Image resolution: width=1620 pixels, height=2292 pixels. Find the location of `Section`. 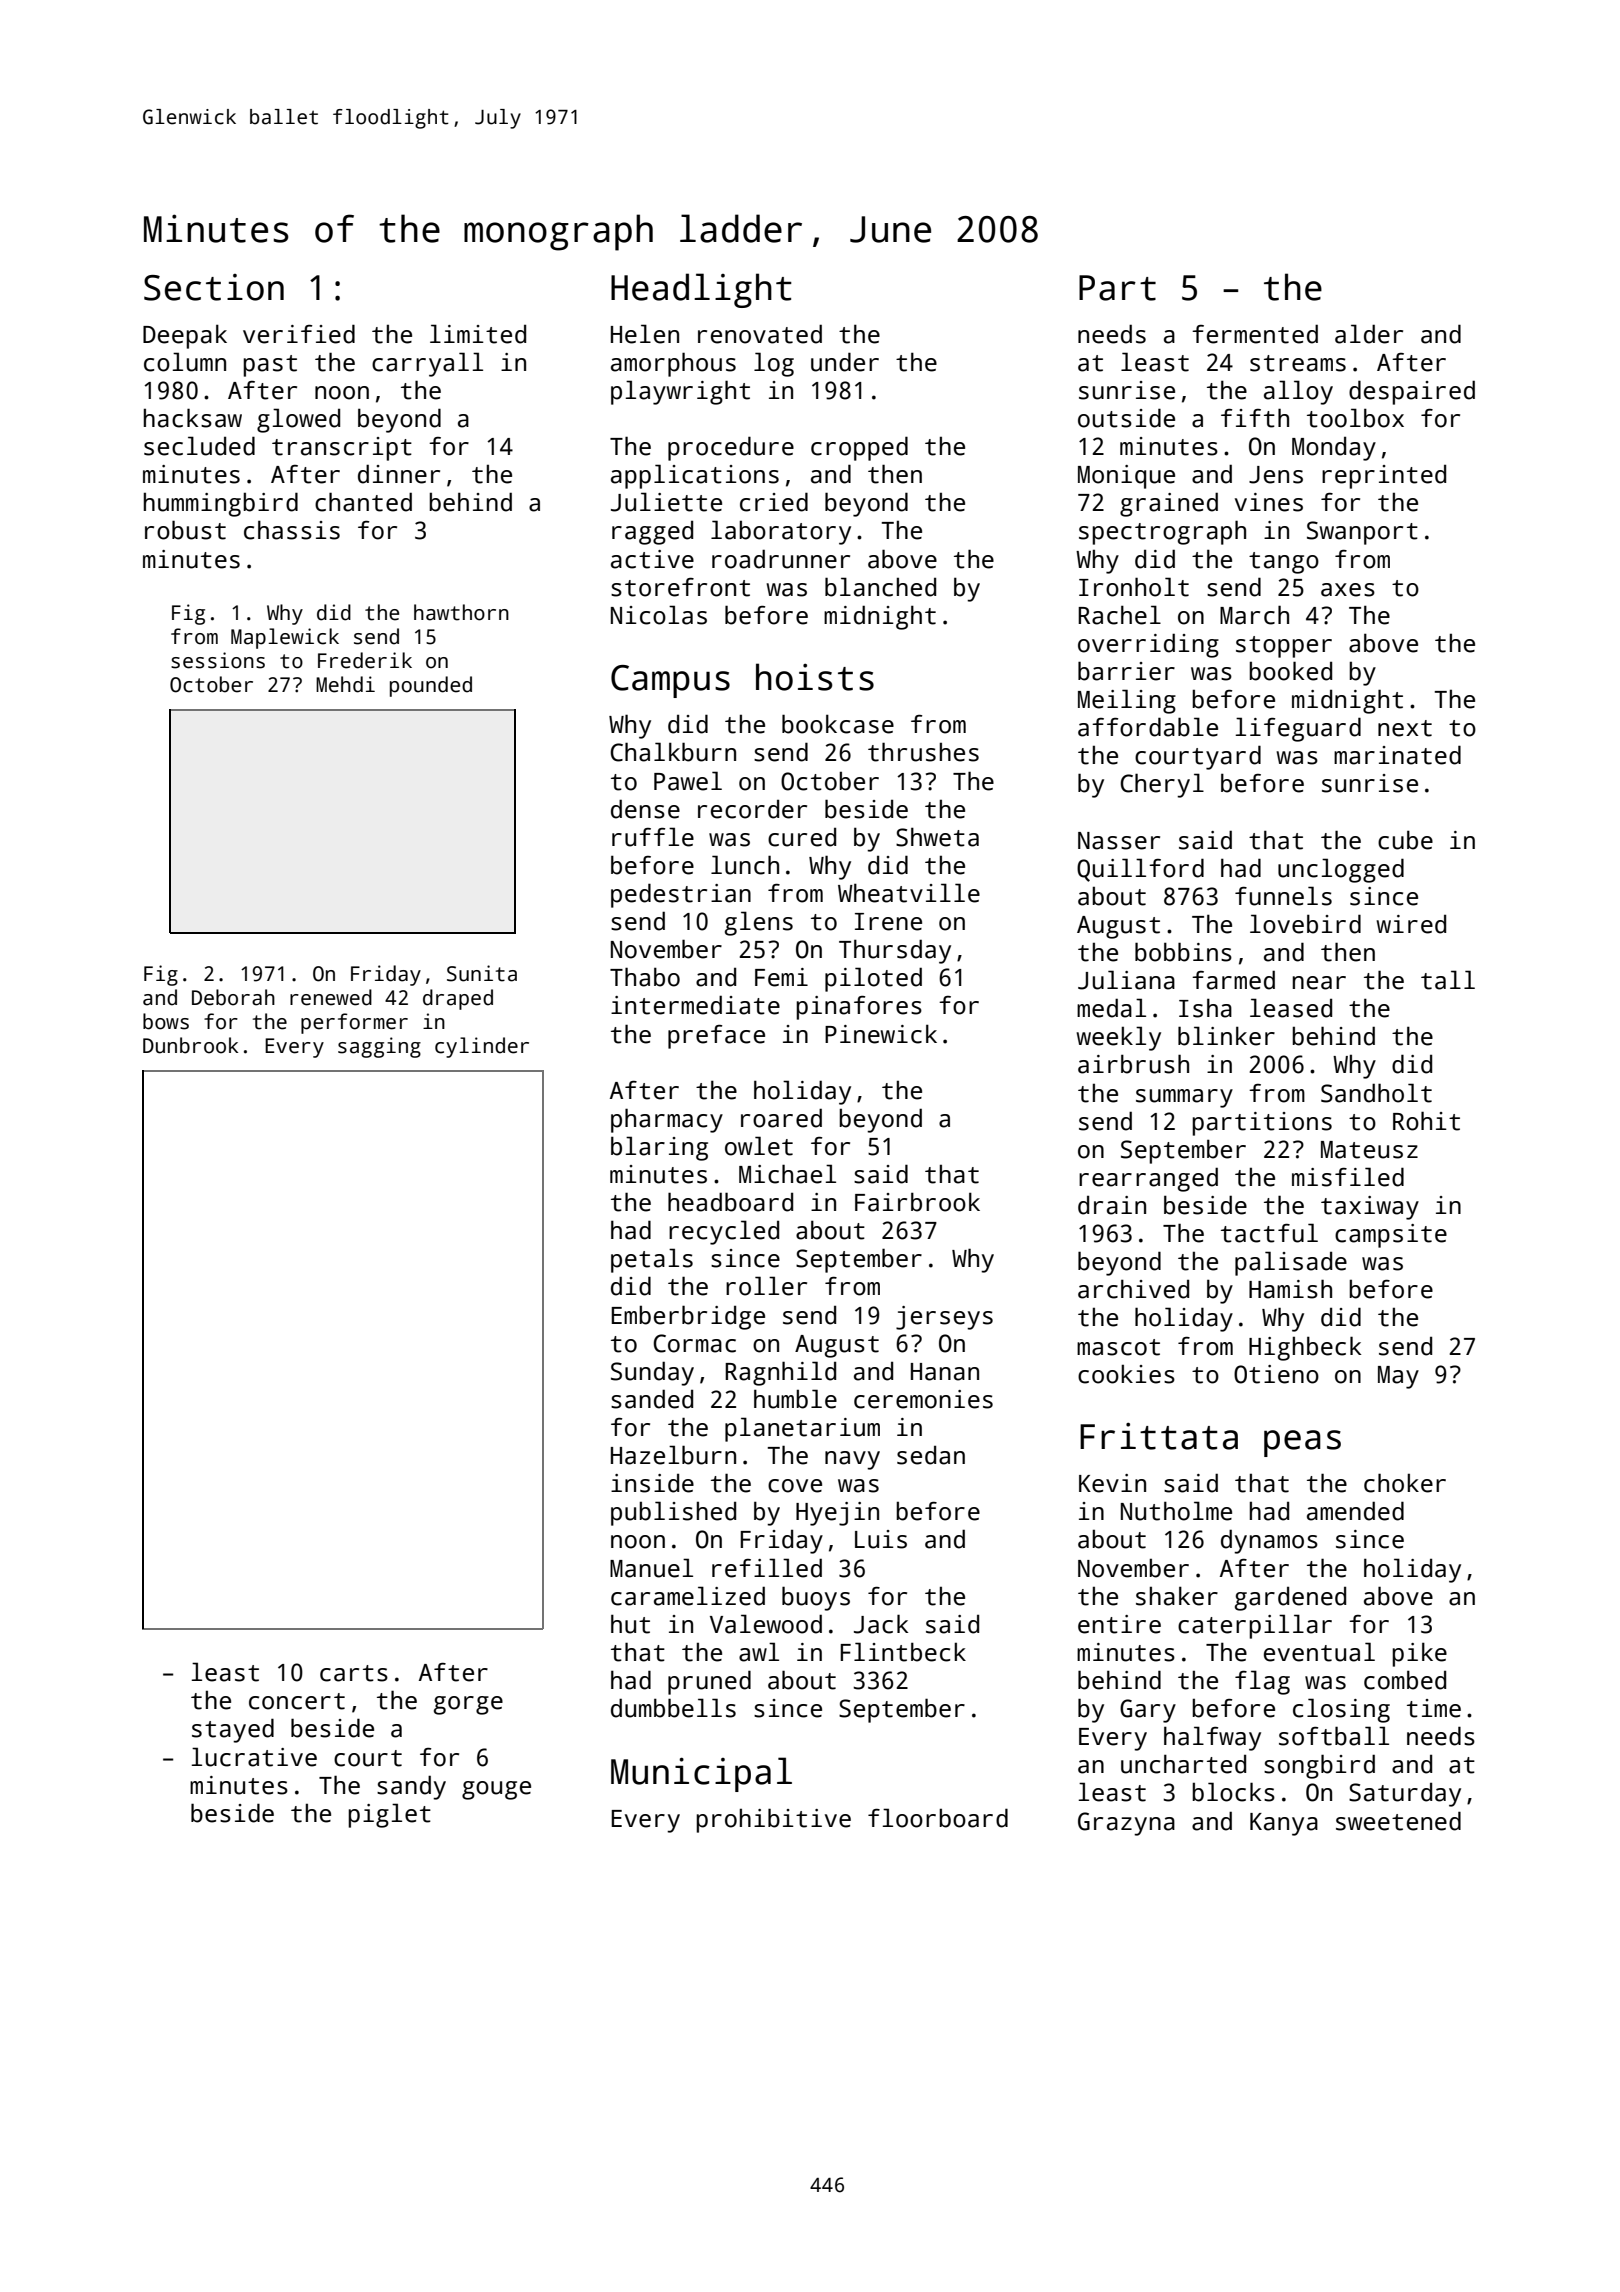

Section is located at coordinates (214, 287).
